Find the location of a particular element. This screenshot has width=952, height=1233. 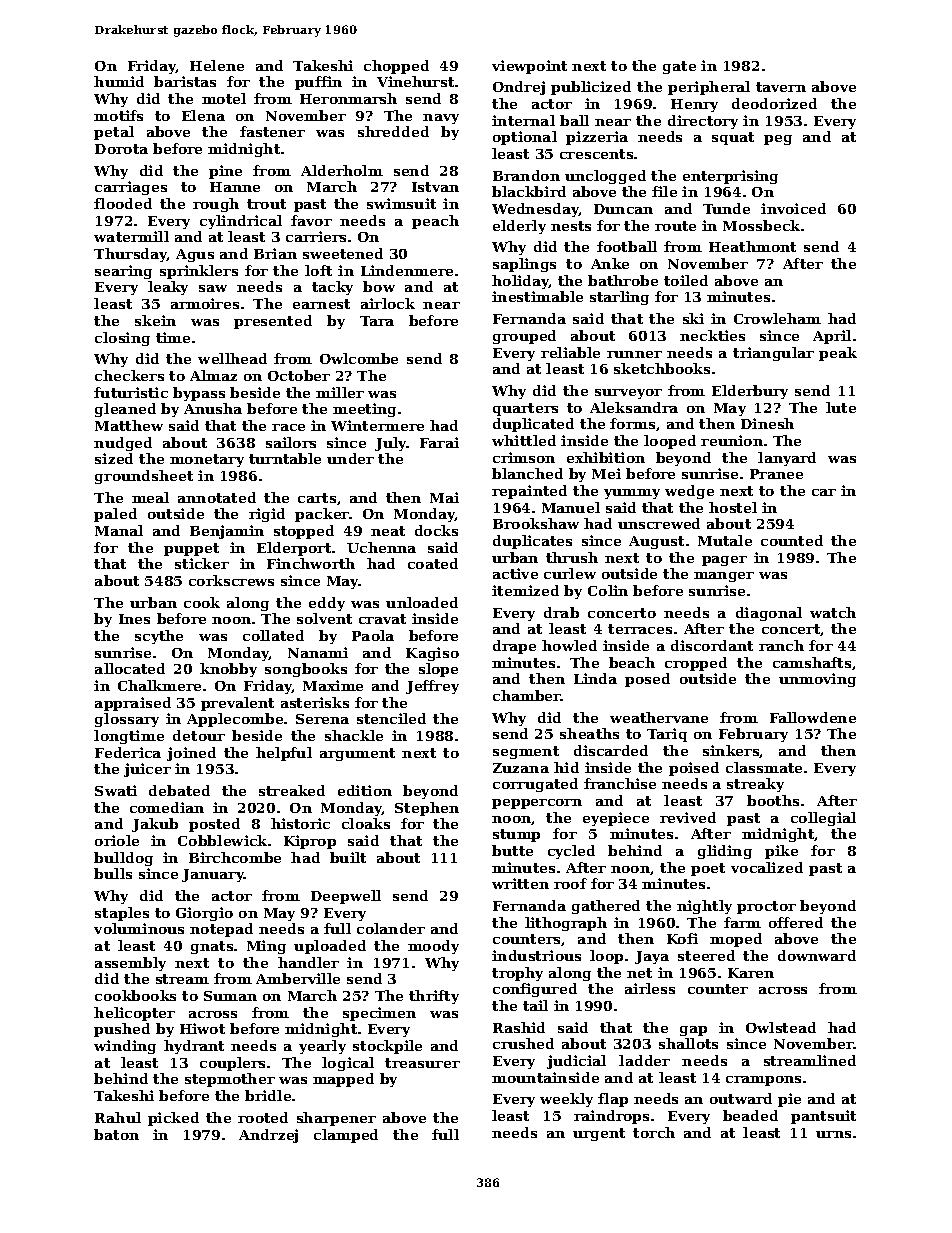

flooded is located at coordinates (123, 203).
